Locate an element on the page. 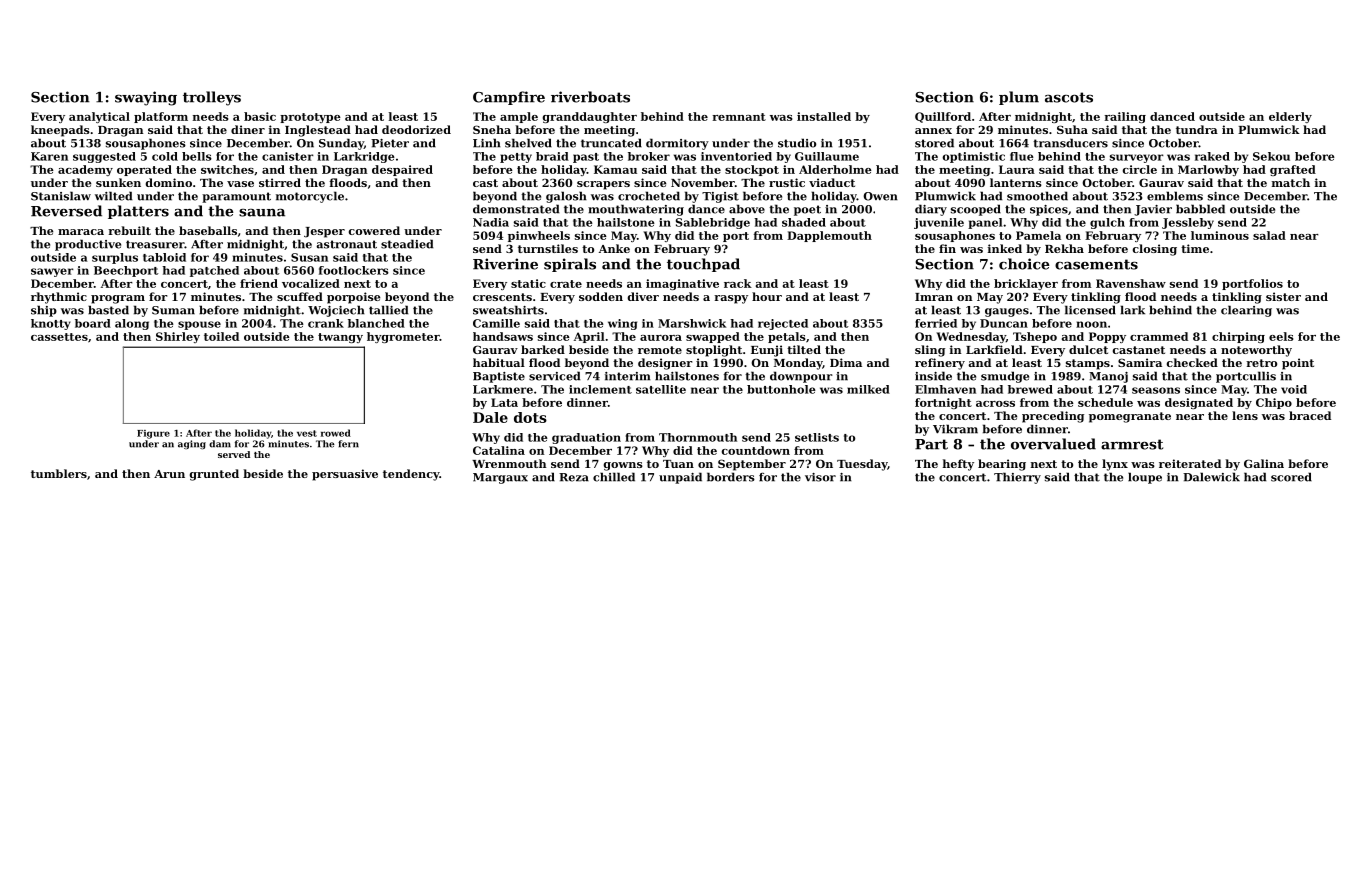 This page has height=887, width=1372. cowered is located at coordinates (374, 230).
